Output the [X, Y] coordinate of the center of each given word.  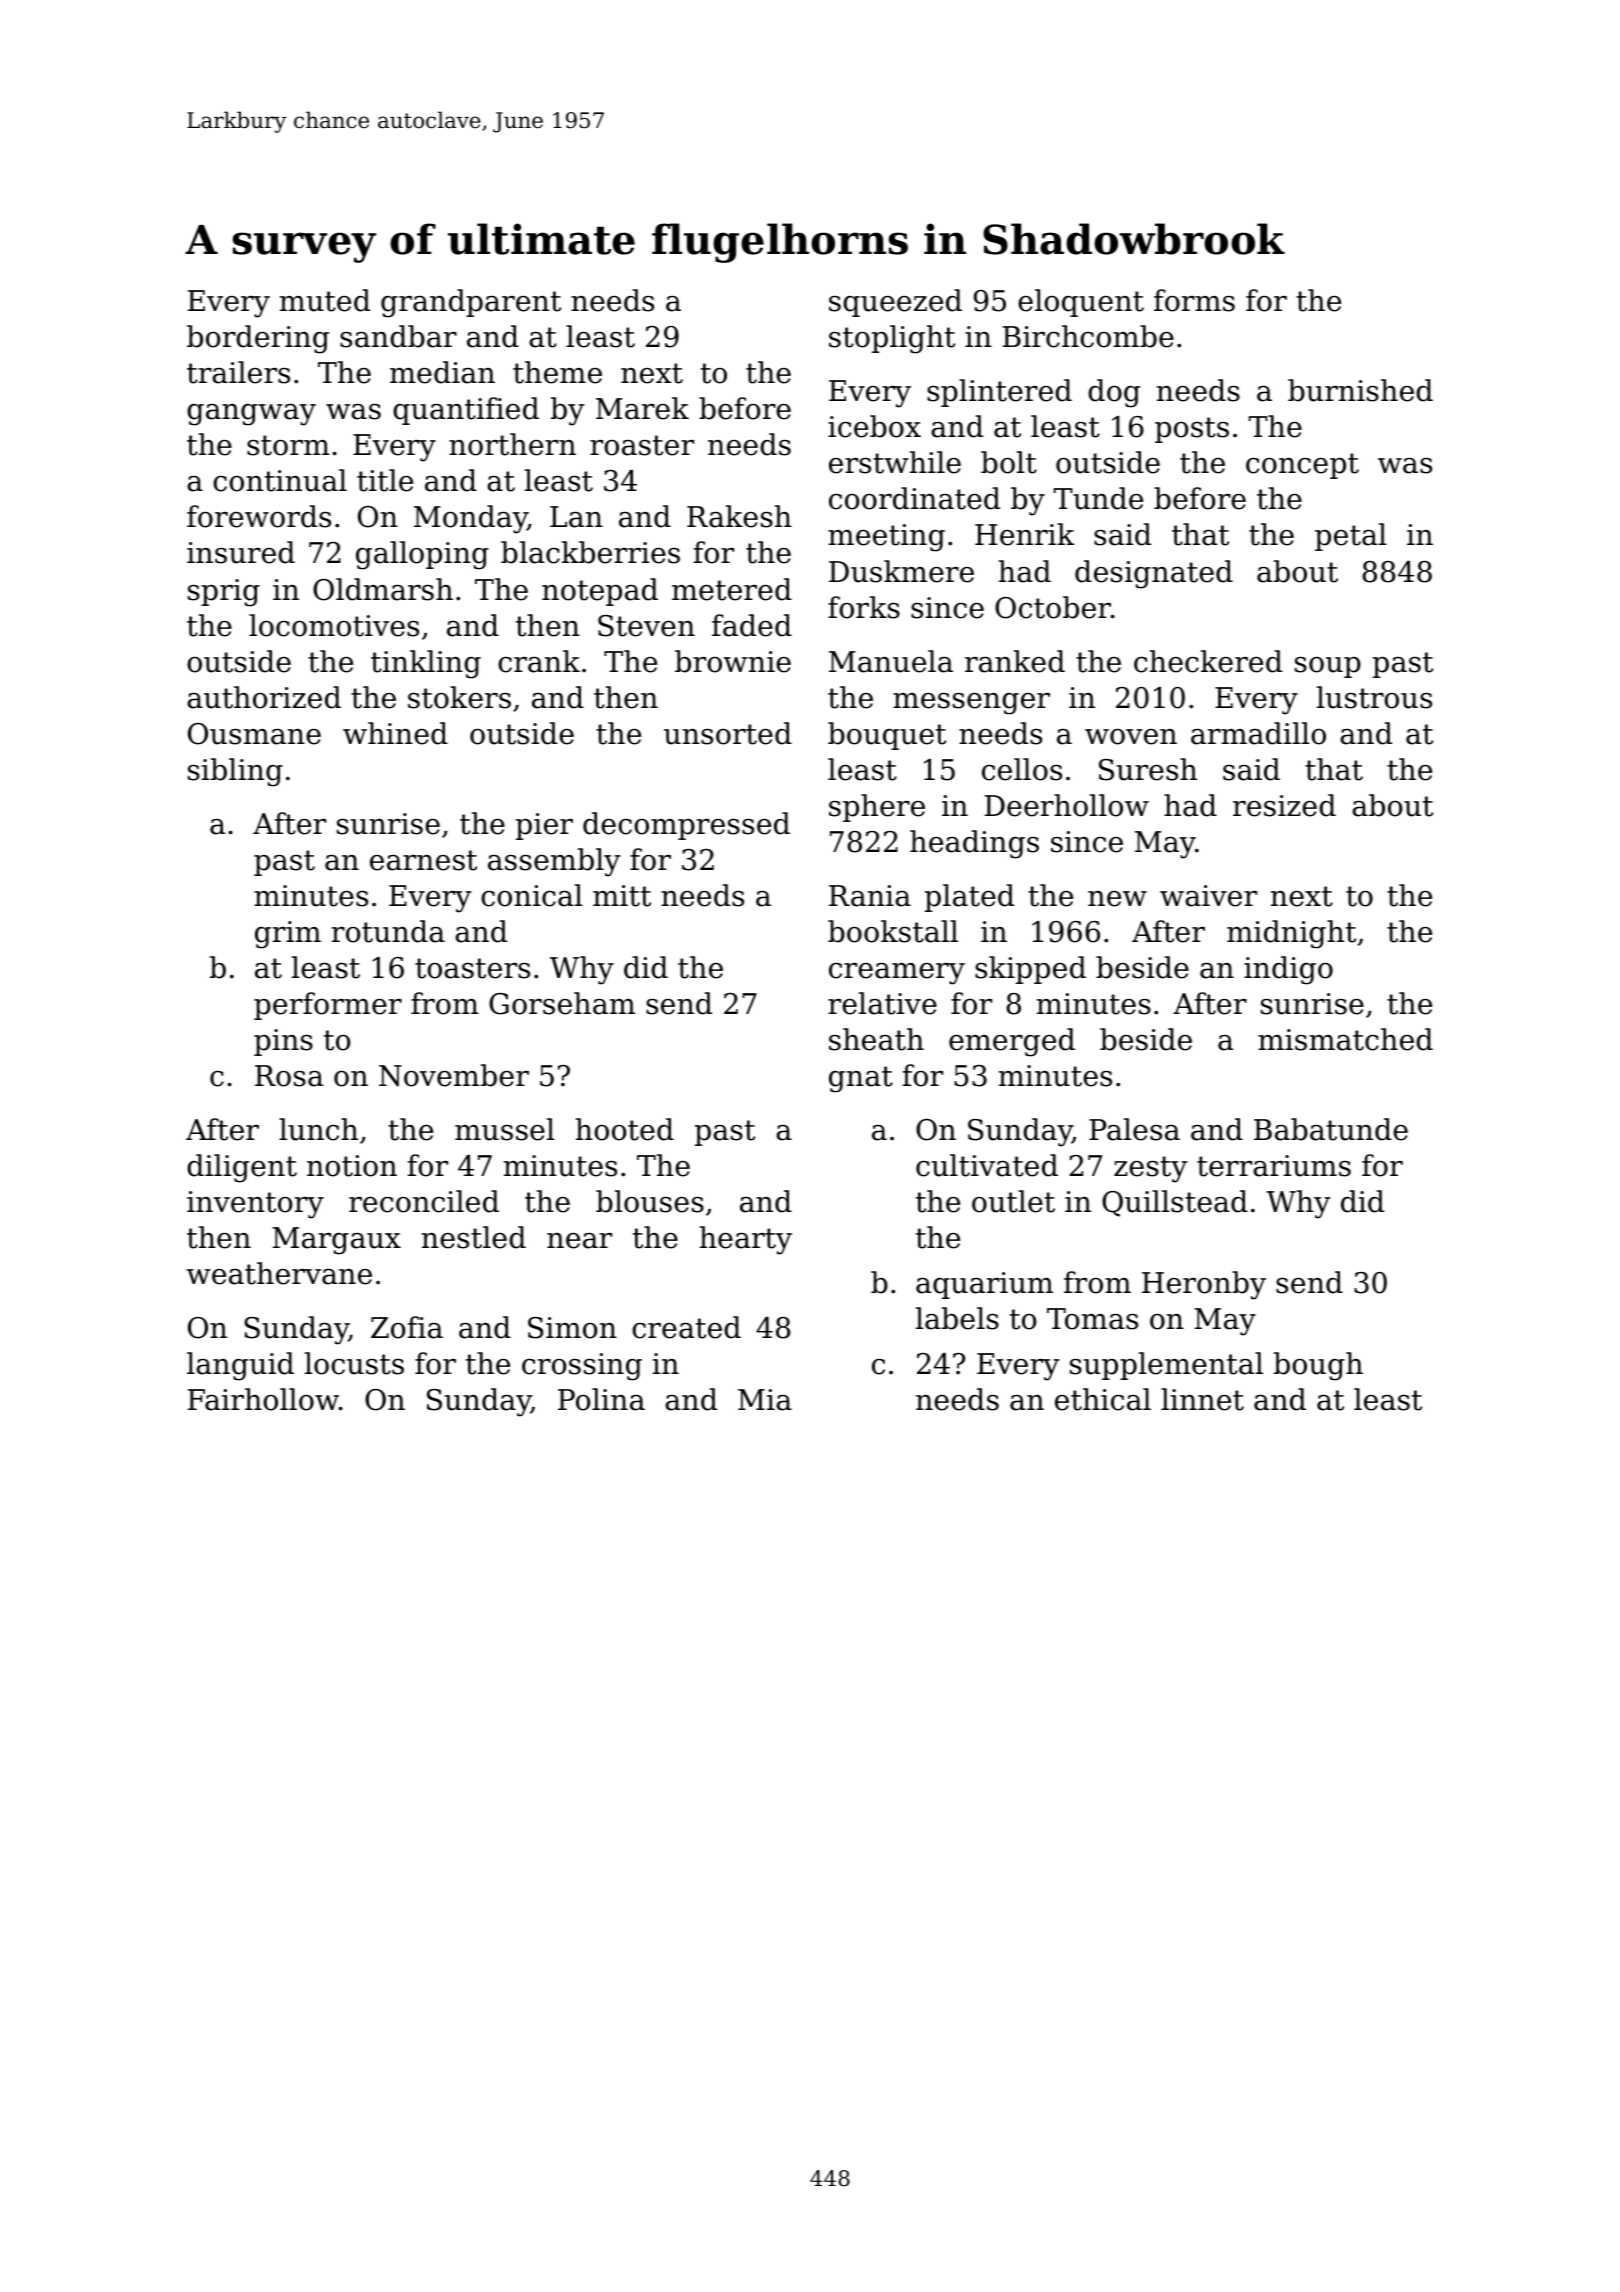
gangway [251, 415]
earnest [423, 860]
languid [240, 1366]
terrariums [1274, 1166]
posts [1192, 430]
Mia [765, 1400]
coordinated [914, 498]
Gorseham [562, 1003]
